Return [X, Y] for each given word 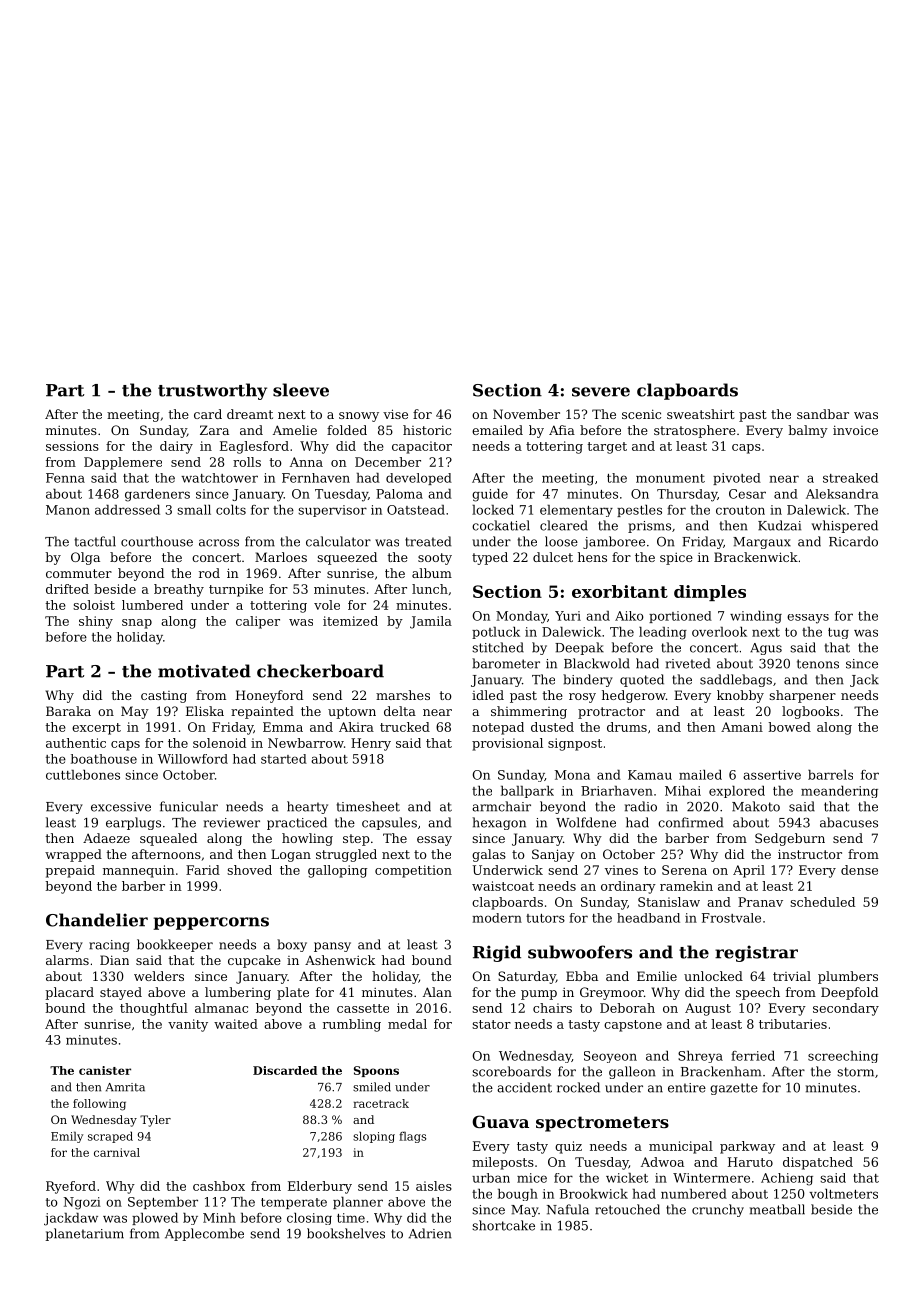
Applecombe [204, 1234]
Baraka [68, 711]
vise [395, 414]
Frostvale [731, 918]
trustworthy [212, 391]
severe [601, 392]
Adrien [430, 1233]
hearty [307, 807]
